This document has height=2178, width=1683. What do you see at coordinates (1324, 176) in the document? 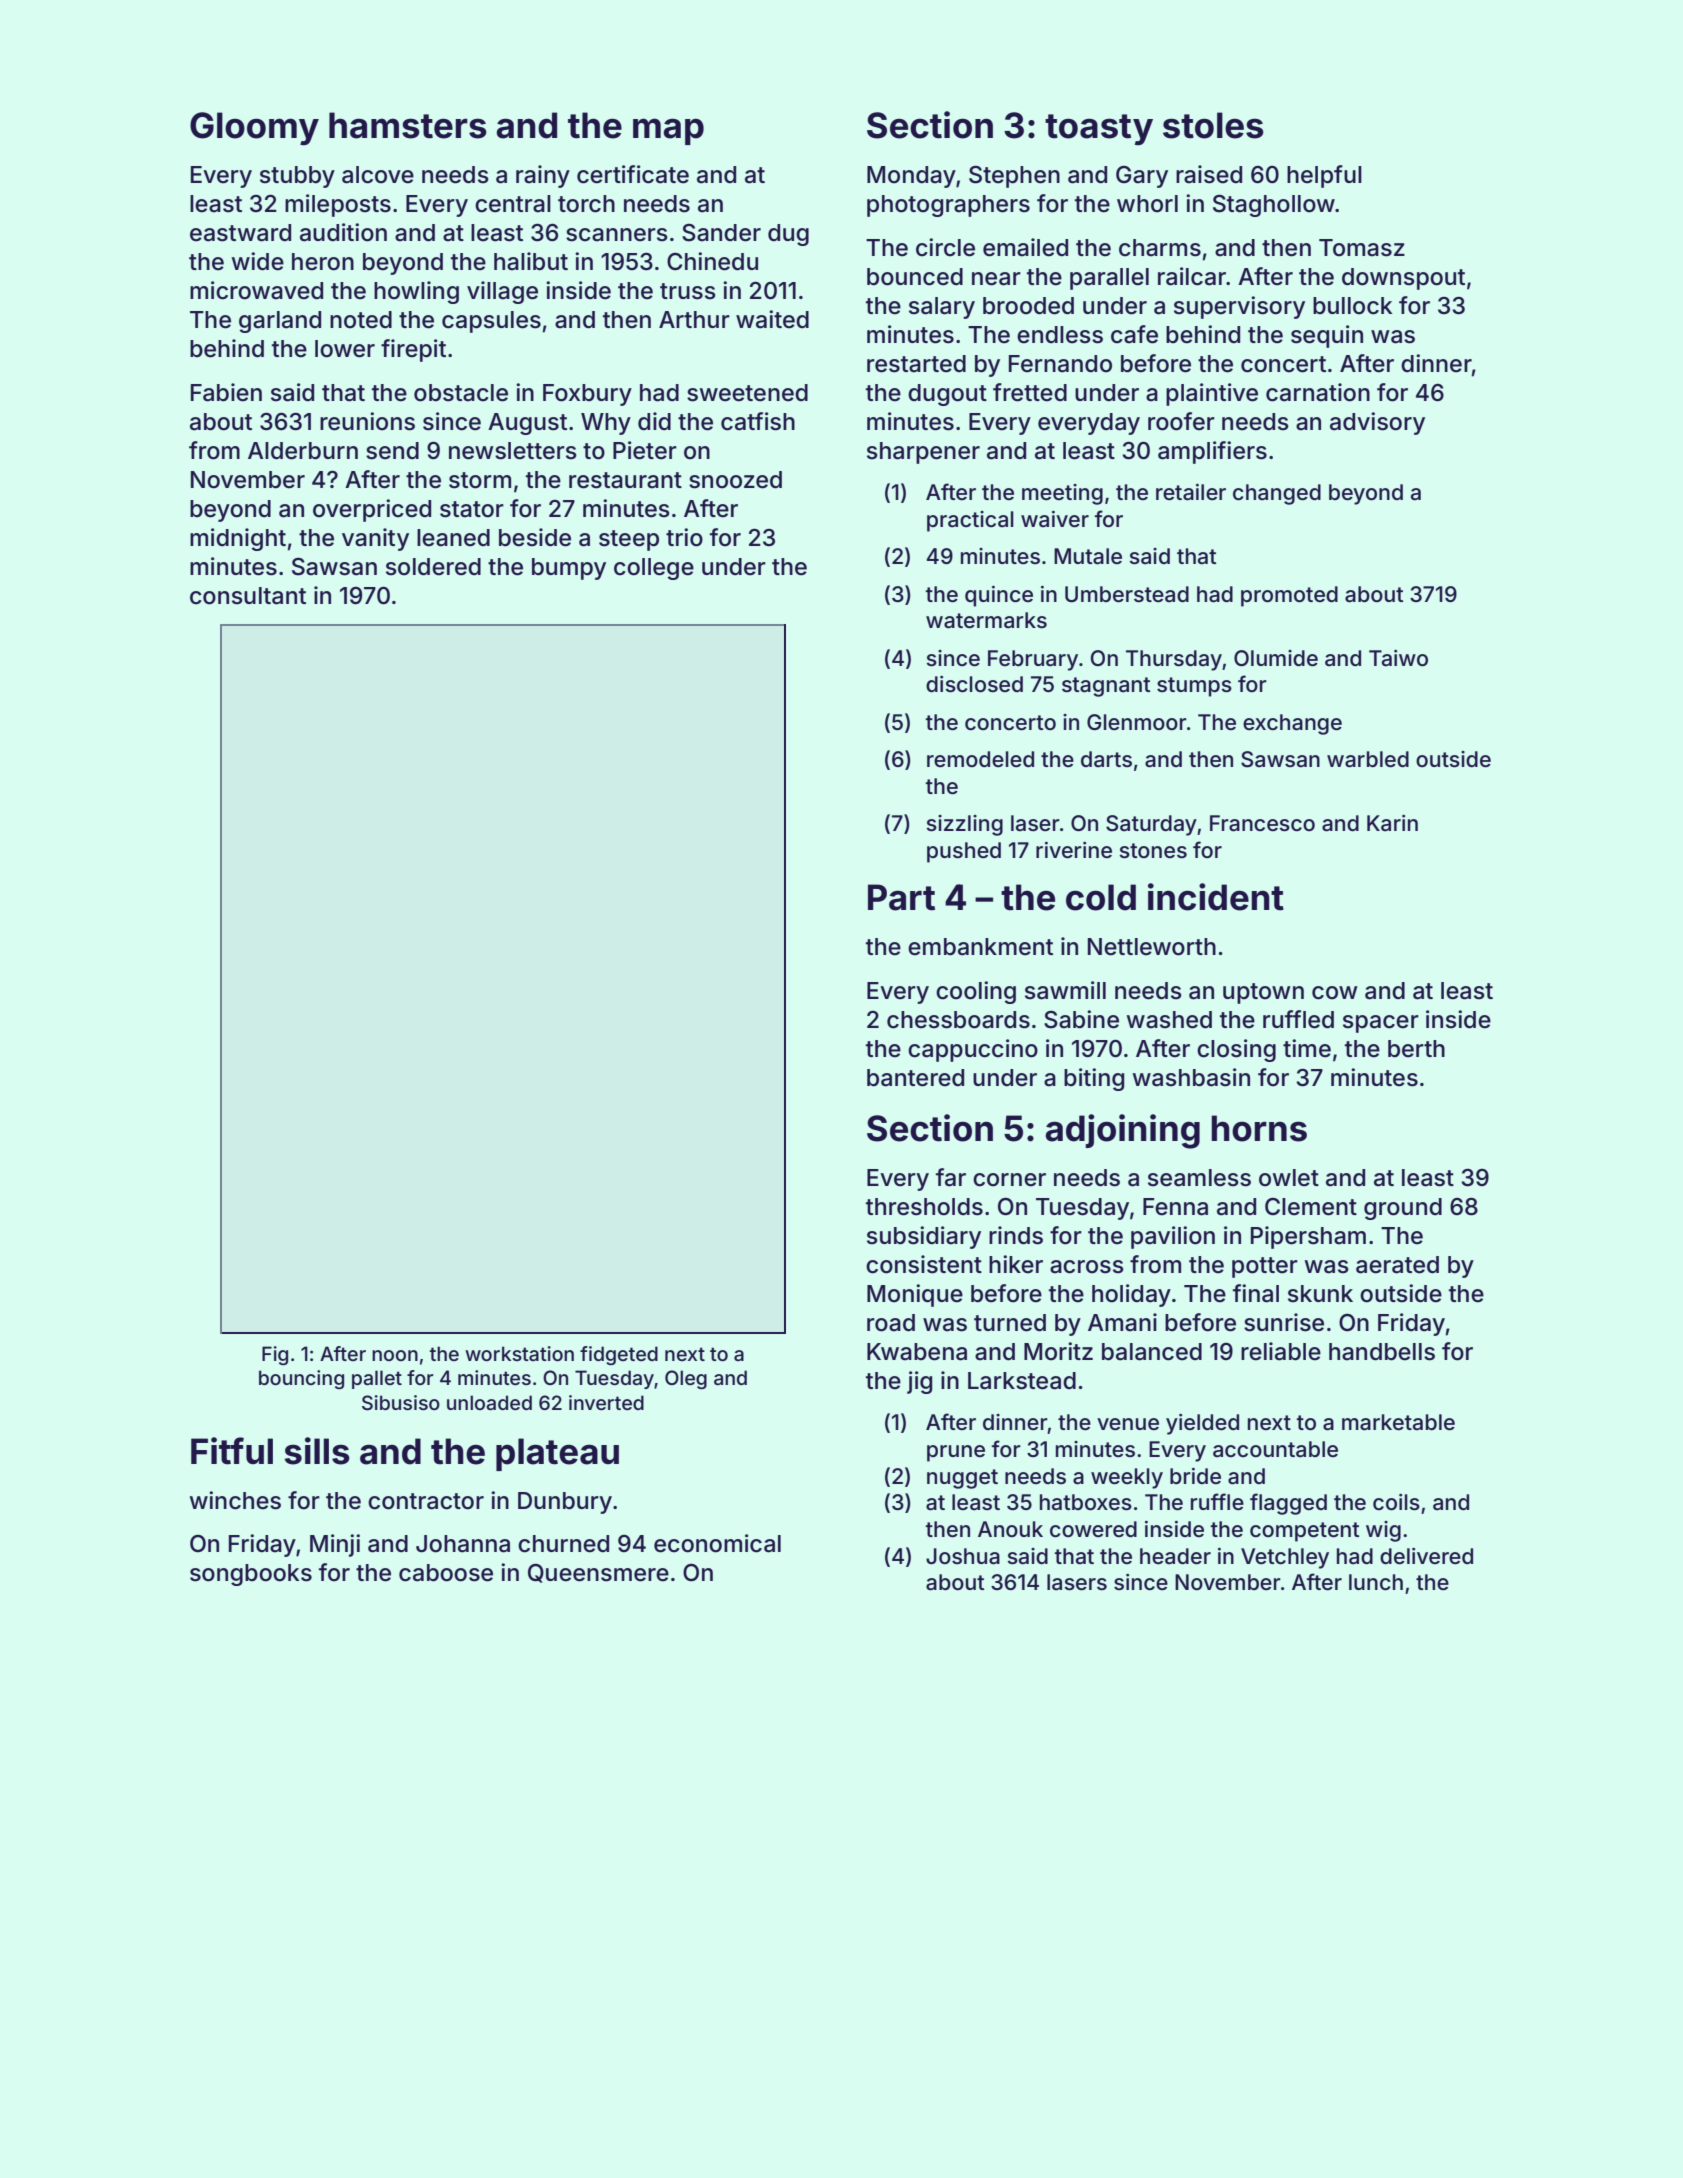
I see `helpful` at bounding box center [1324, 176].
